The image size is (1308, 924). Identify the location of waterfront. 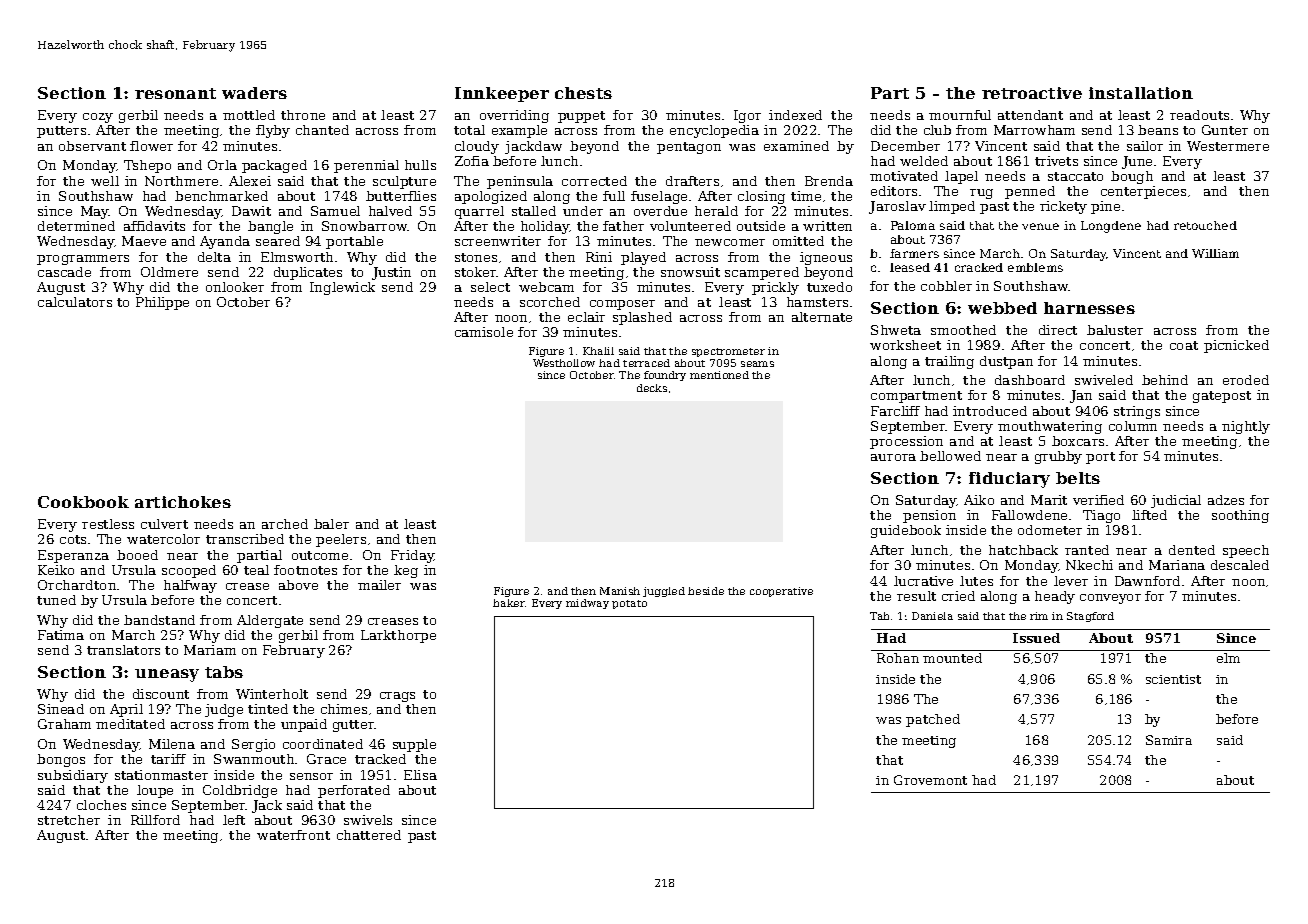
(293, 835).
